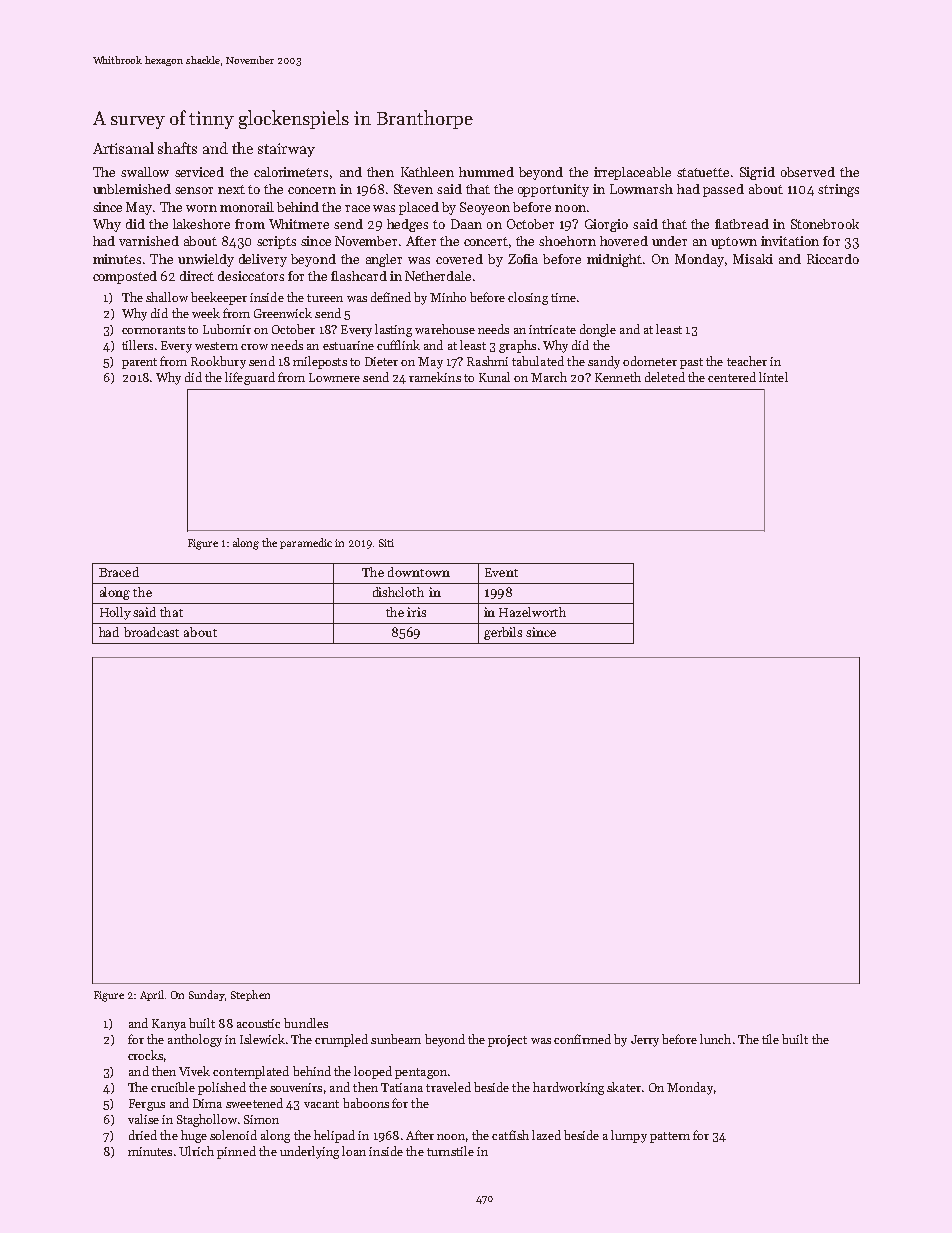 The height and width of the screenshot is (1233, 952). I want to click on Hazelworth, so click(532, 612).
